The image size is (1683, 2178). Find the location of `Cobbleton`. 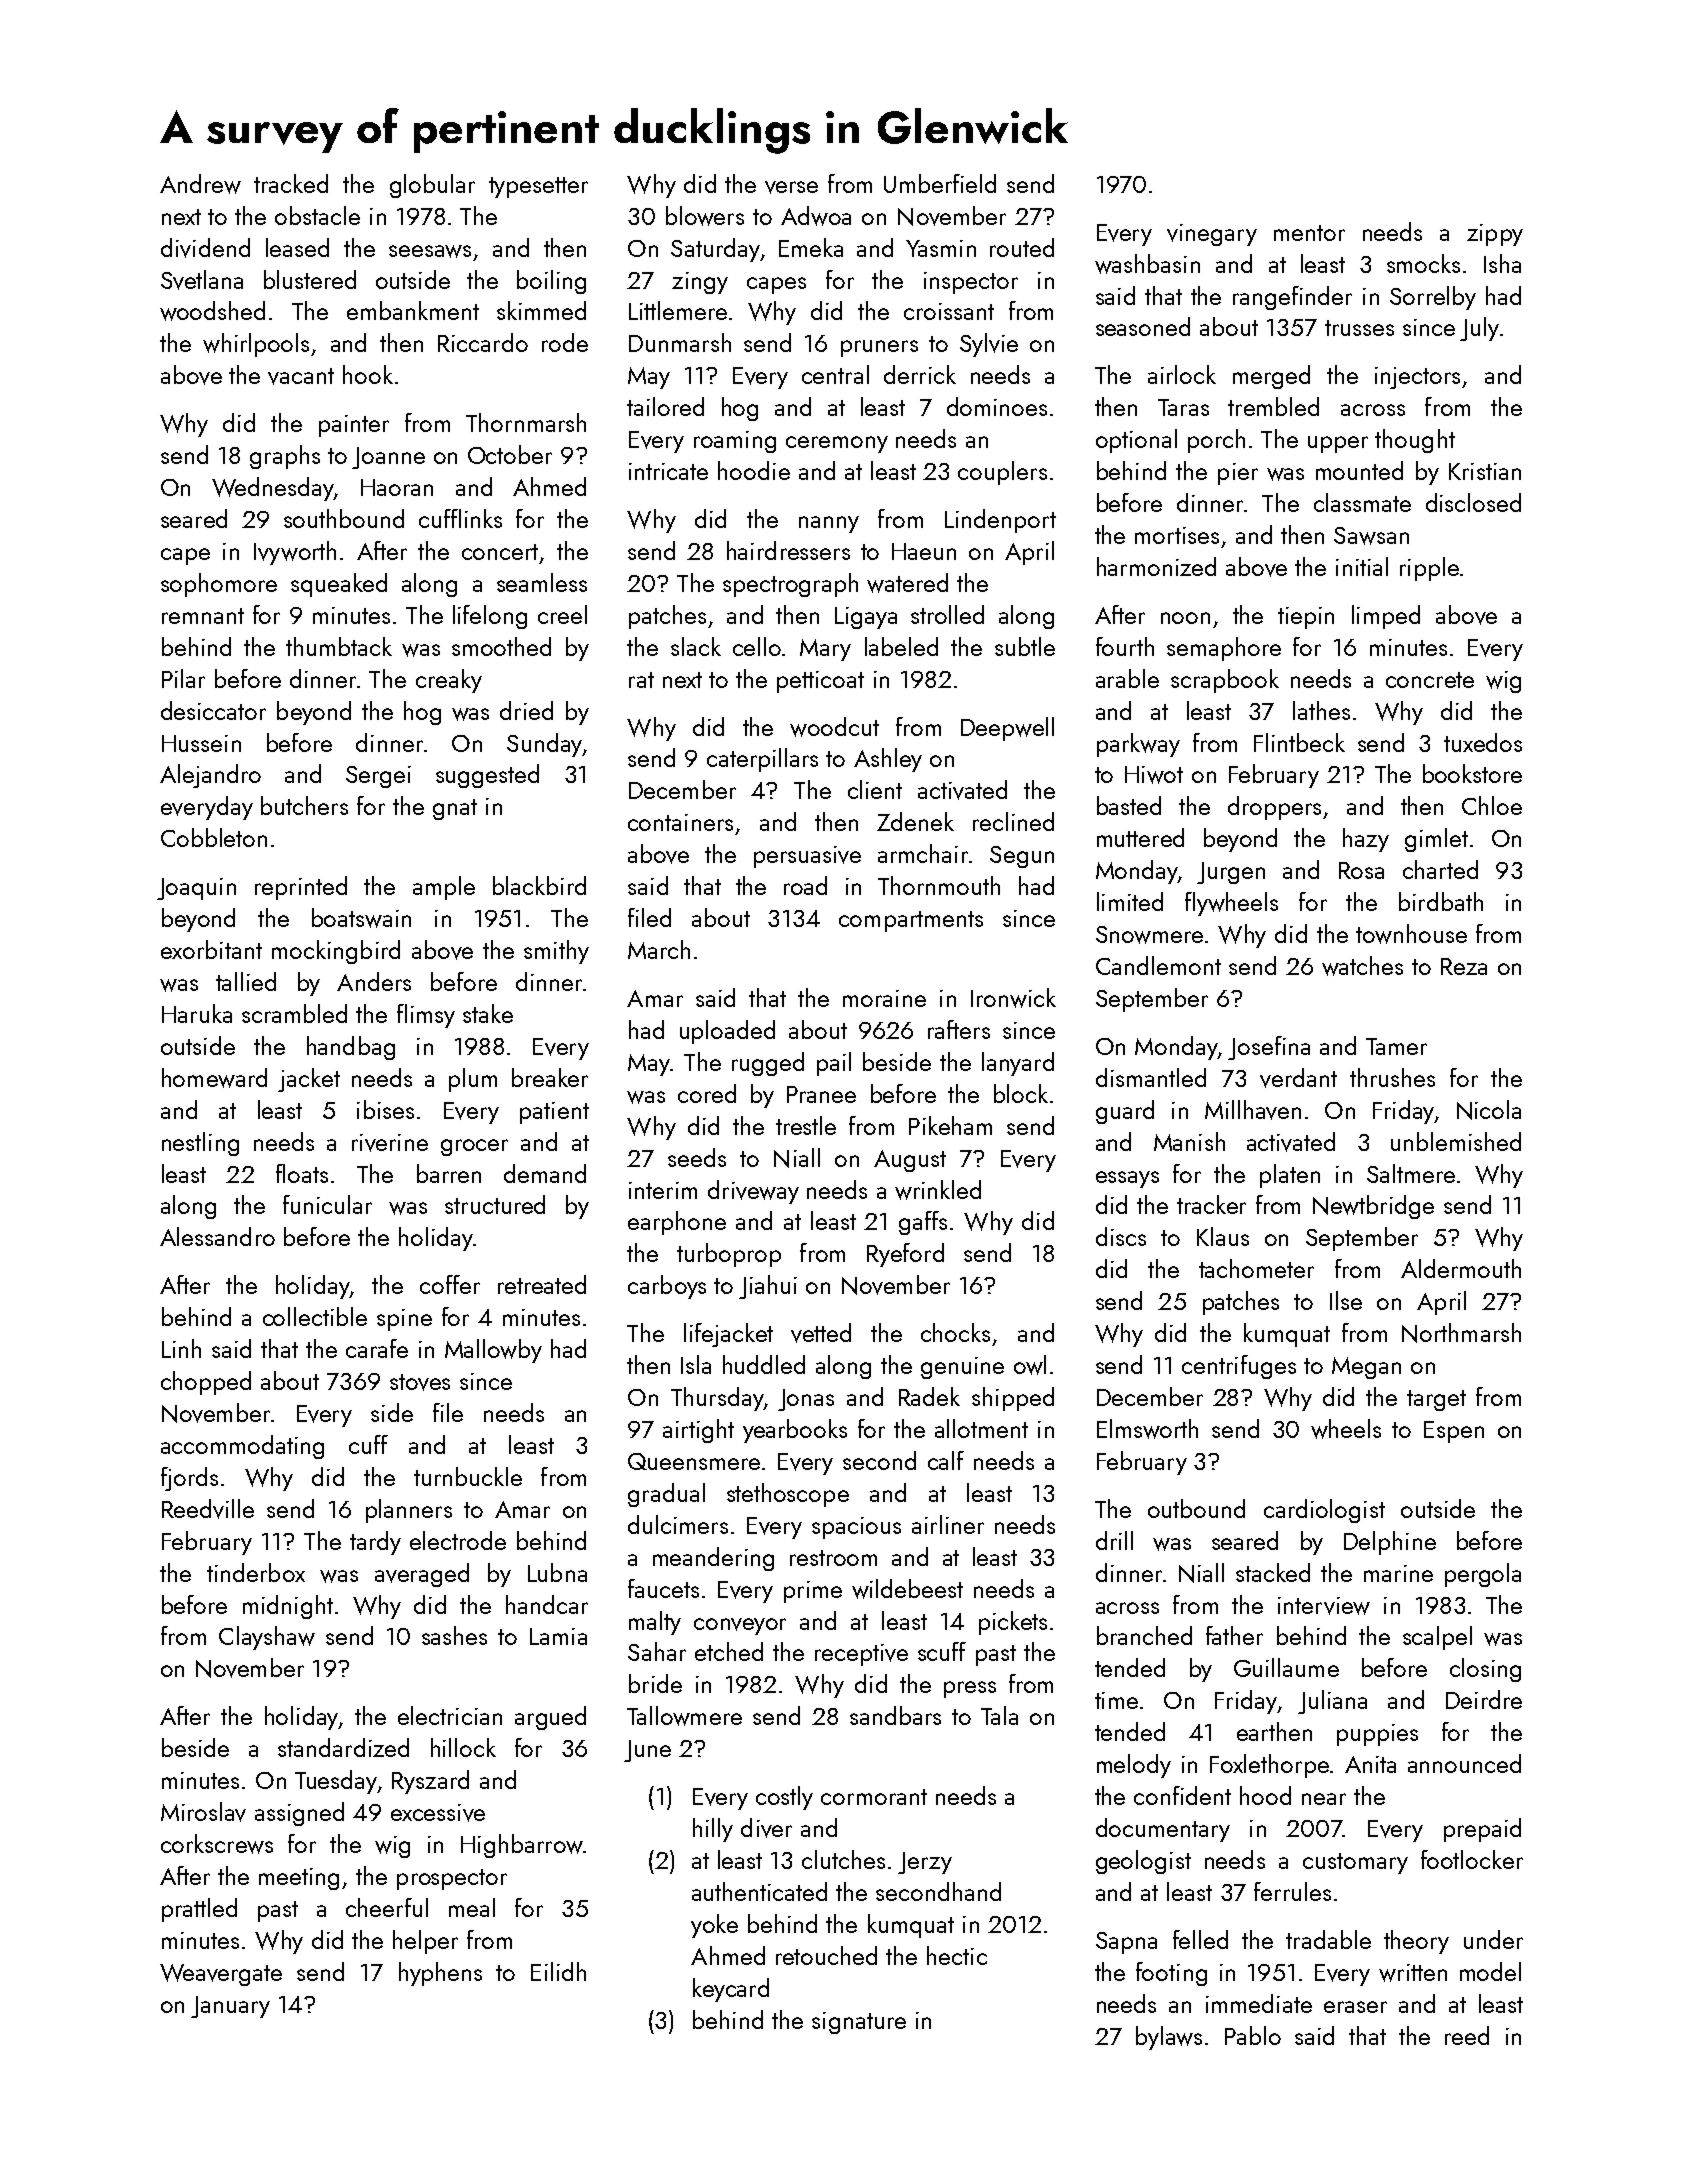

Cobbleton is located at coordinates (214, 837).
